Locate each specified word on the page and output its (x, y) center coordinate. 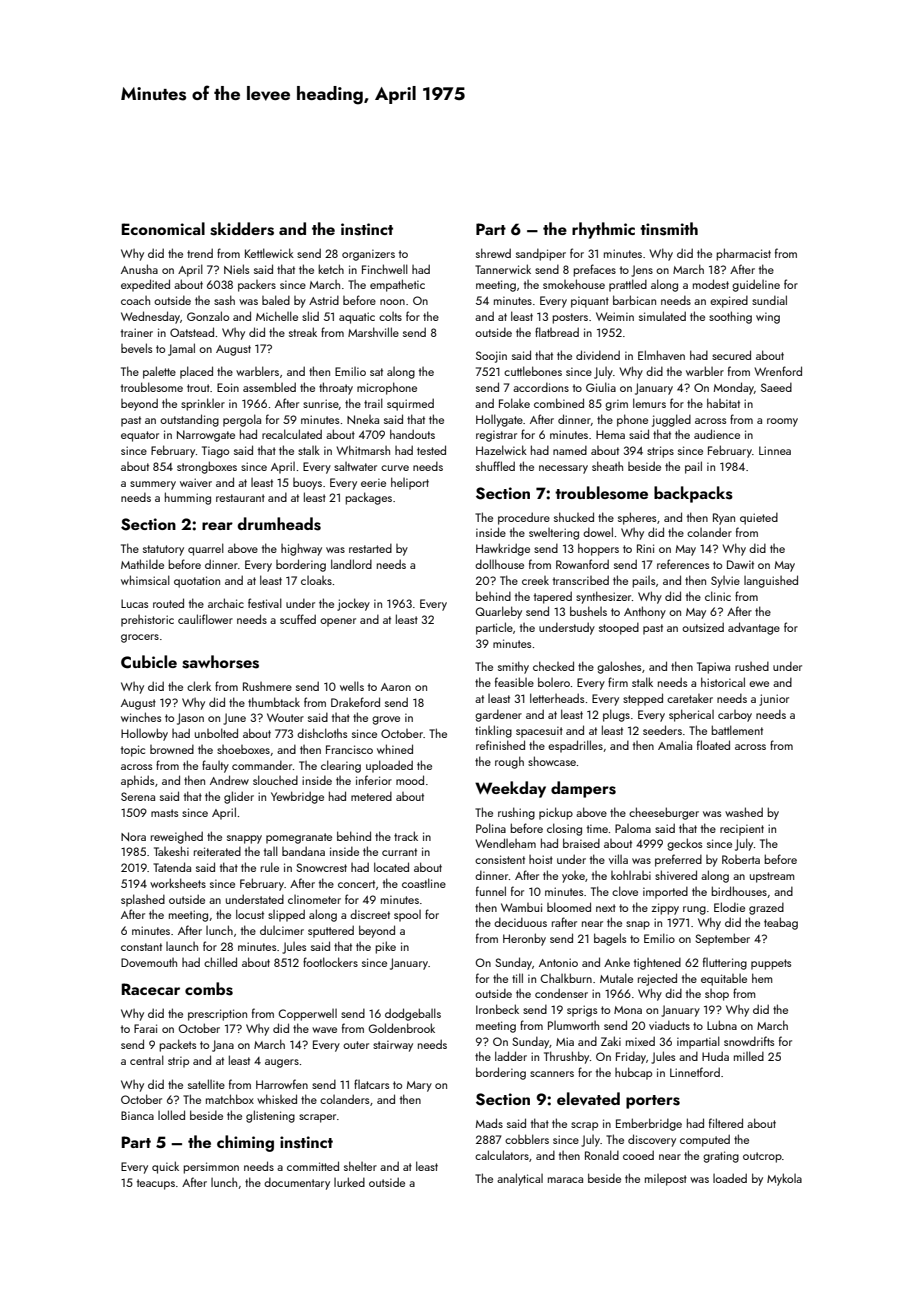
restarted (370, 548)
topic (133, 751)
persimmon (211, 1168)
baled (276, 300)
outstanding (189, 420)
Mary (419, 1086)
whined (395, 749)
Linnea (775, 450)
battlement (737, 730)
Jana (223, 1046)
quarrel (206, 549)
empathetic (397, 285)
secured (731, 355)
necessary (563, 469)
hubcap (633, 1073)
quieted (759, 518)
